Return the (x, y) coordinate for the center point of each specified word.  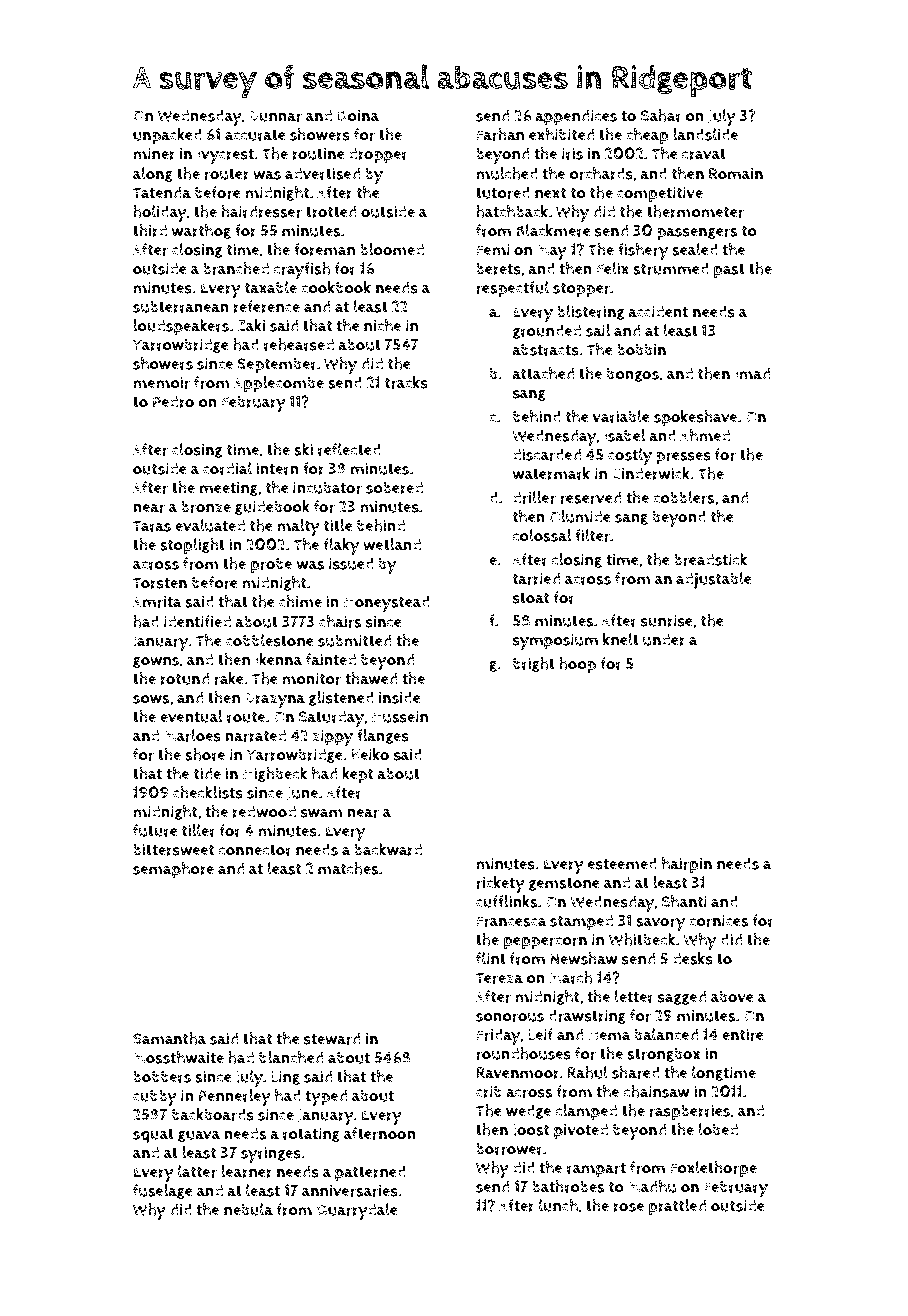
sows (151, 699)
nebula (248, 1209)
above (732, 997)
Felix (613, 268)
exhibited (561, 134)
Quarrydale (357, 1211)
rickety (500, 884)
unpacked (167, 136)
